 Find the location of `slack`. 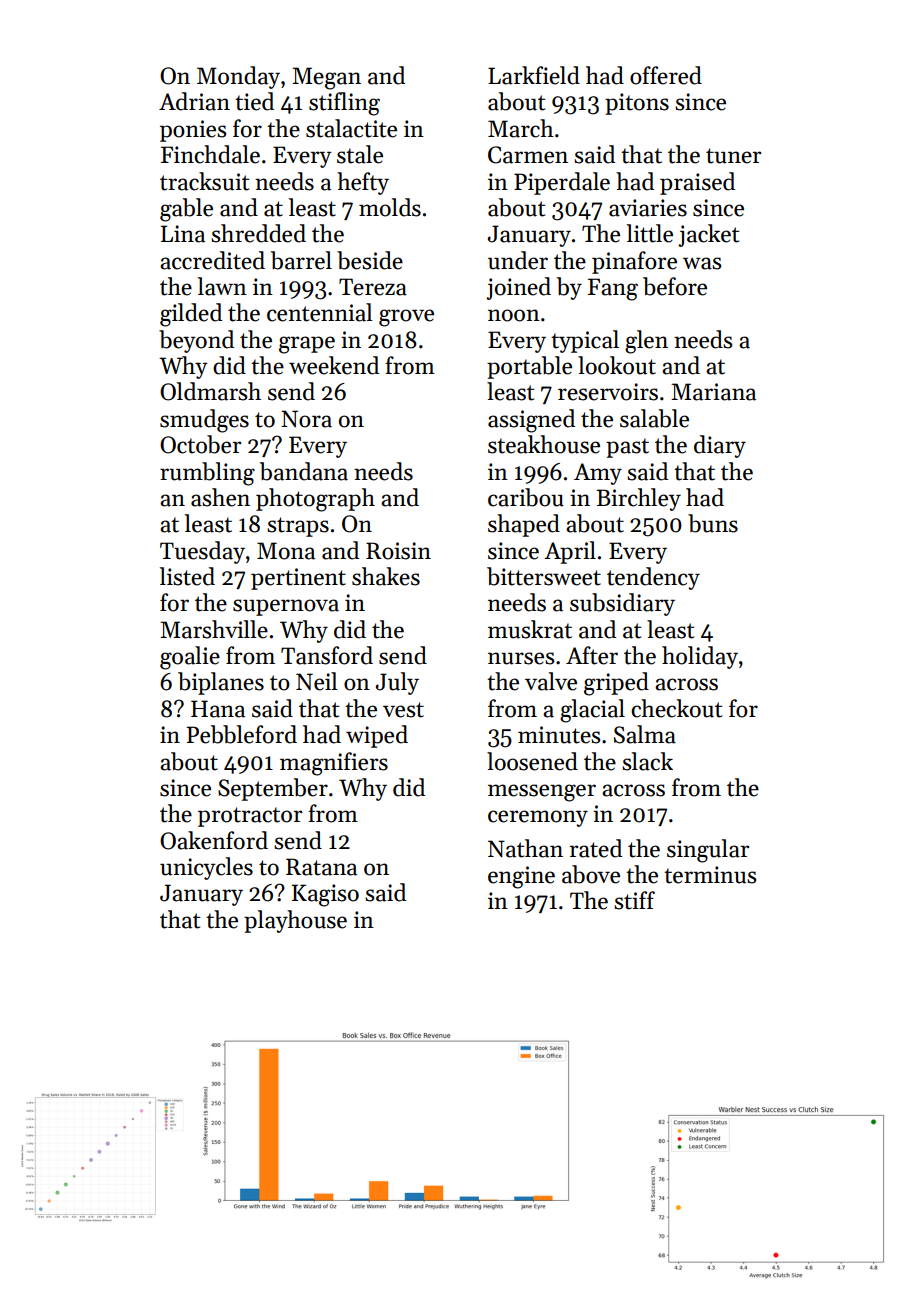

slack is located at coordinates (647, 761).
